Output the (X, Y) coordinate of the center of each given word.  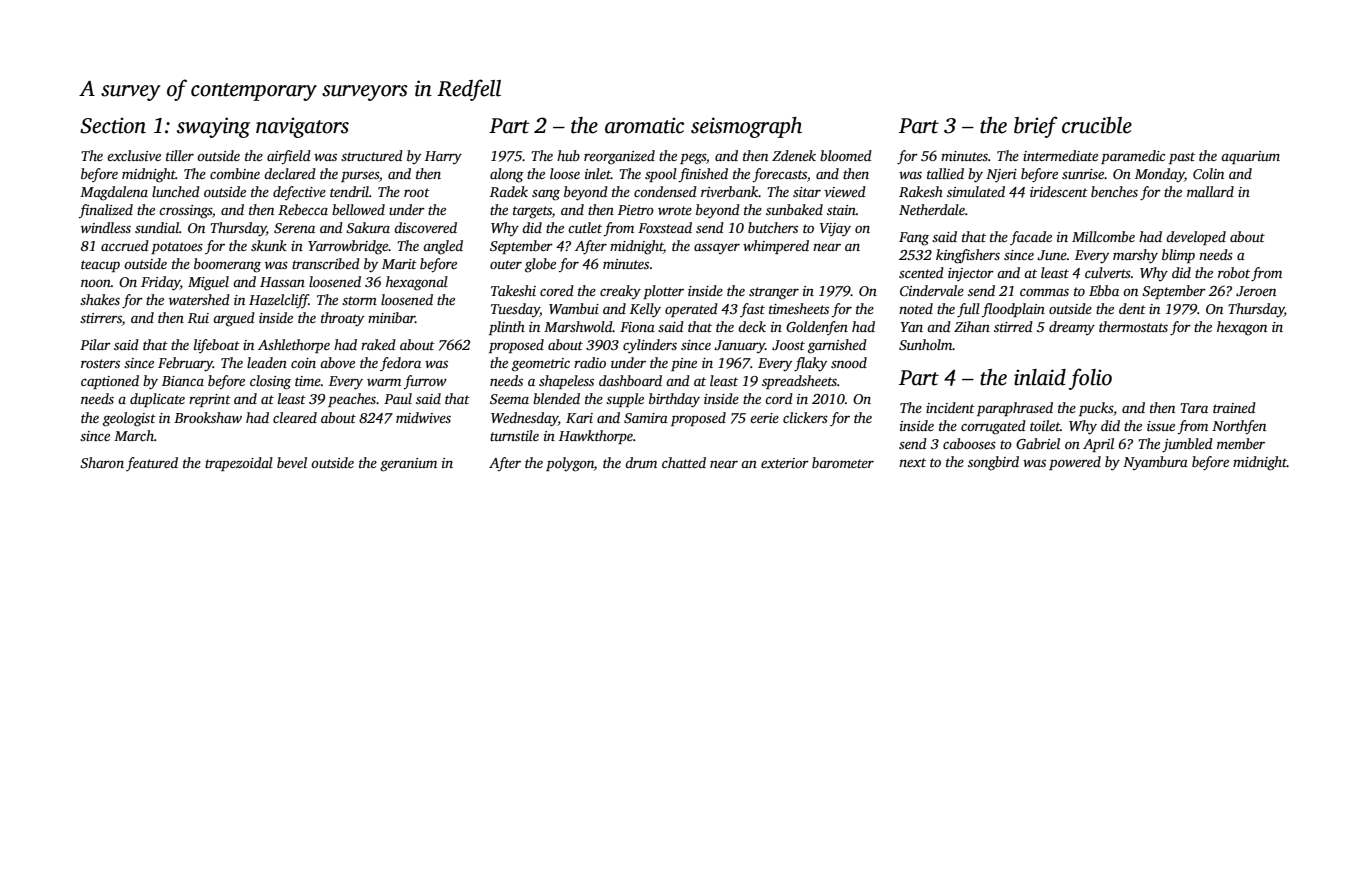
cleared (295, 417)
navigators (302, 128)
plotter (663, 292)
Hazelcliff (279, 301)
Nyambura (1155, 463)
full (968, 310)
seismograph (746, 127)
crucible (1097, 125)
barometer (843, 462)
